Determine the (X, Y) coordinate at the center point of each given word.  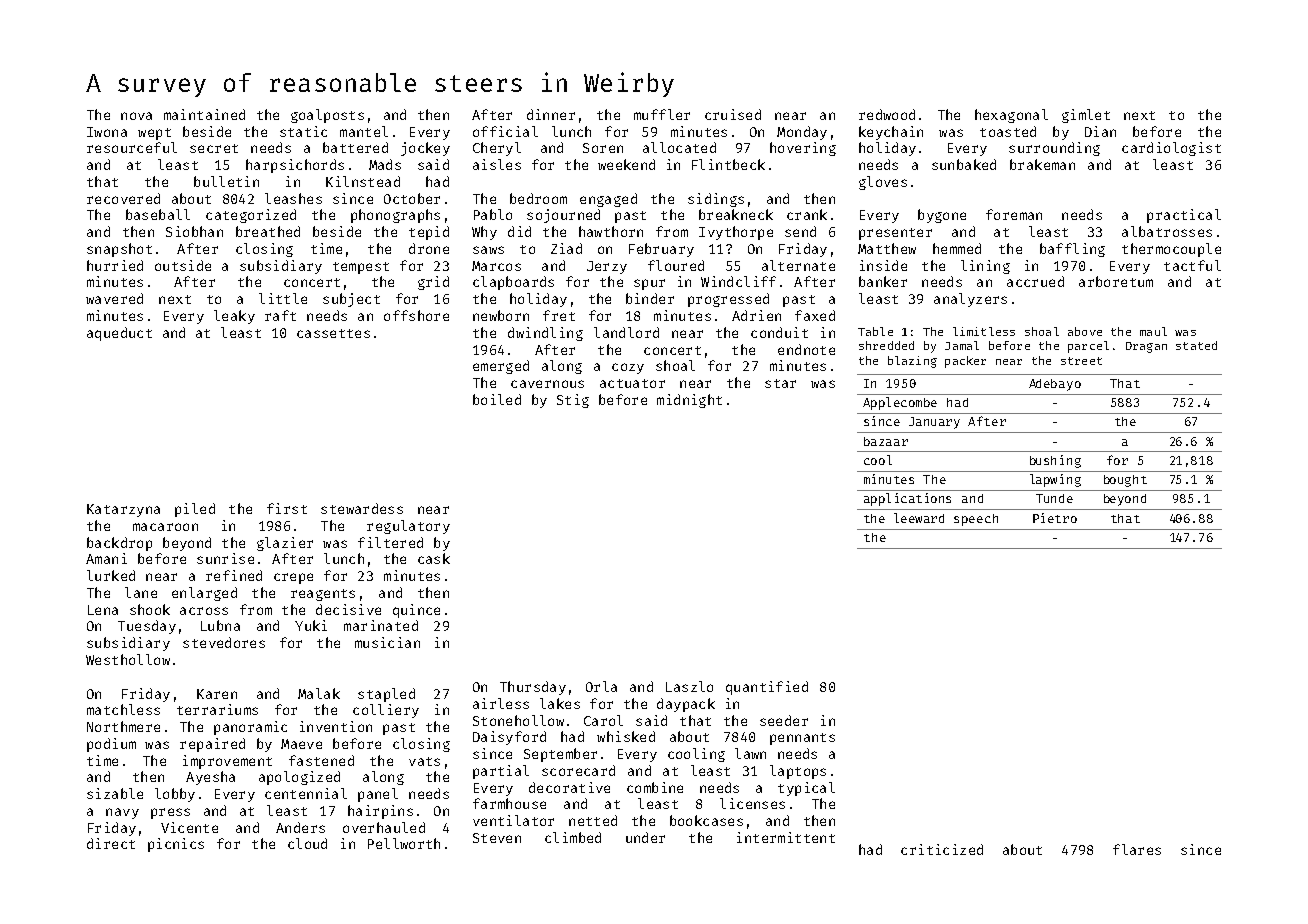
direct (111, 843)
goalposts (327, 116)
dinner (551, 114)
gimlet (1086, 116)
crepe (293, 578)
